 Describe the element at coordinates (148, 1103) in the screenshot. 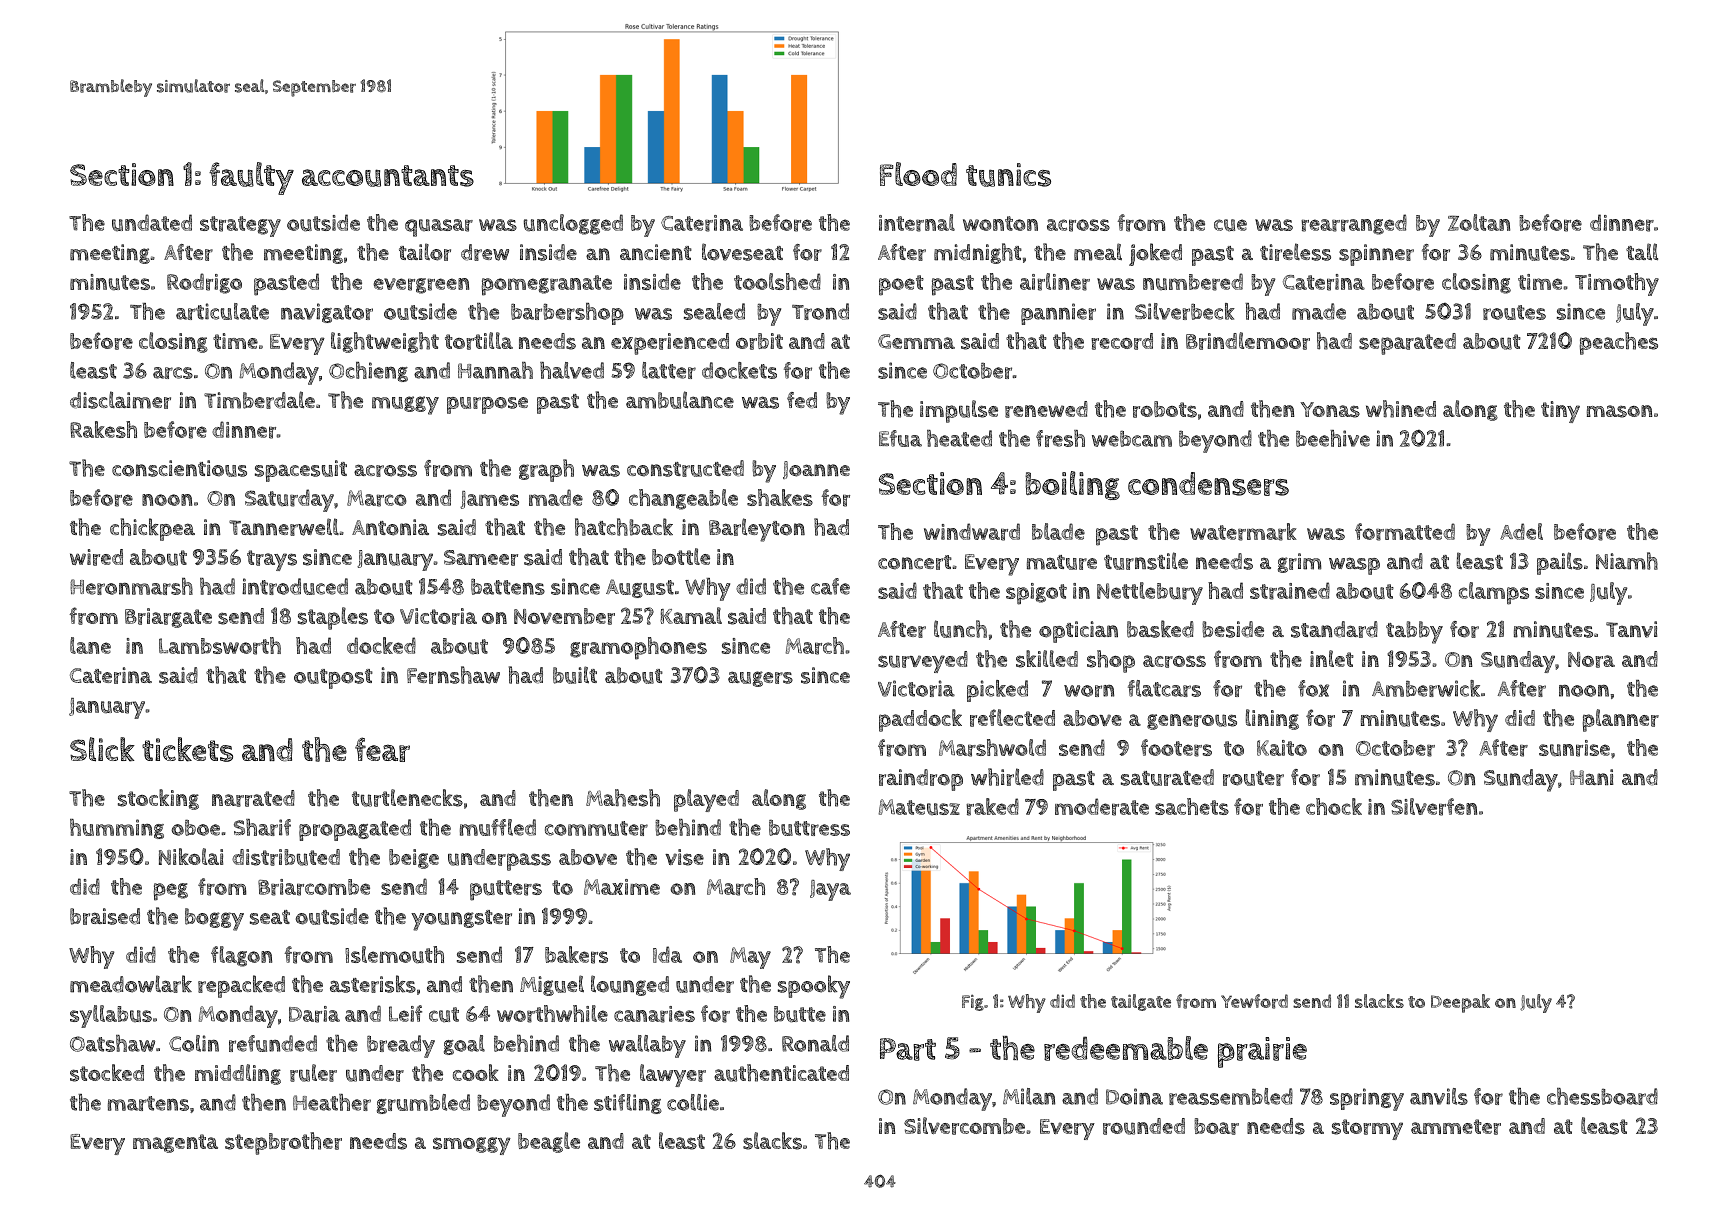

I see `martens` at that location.
